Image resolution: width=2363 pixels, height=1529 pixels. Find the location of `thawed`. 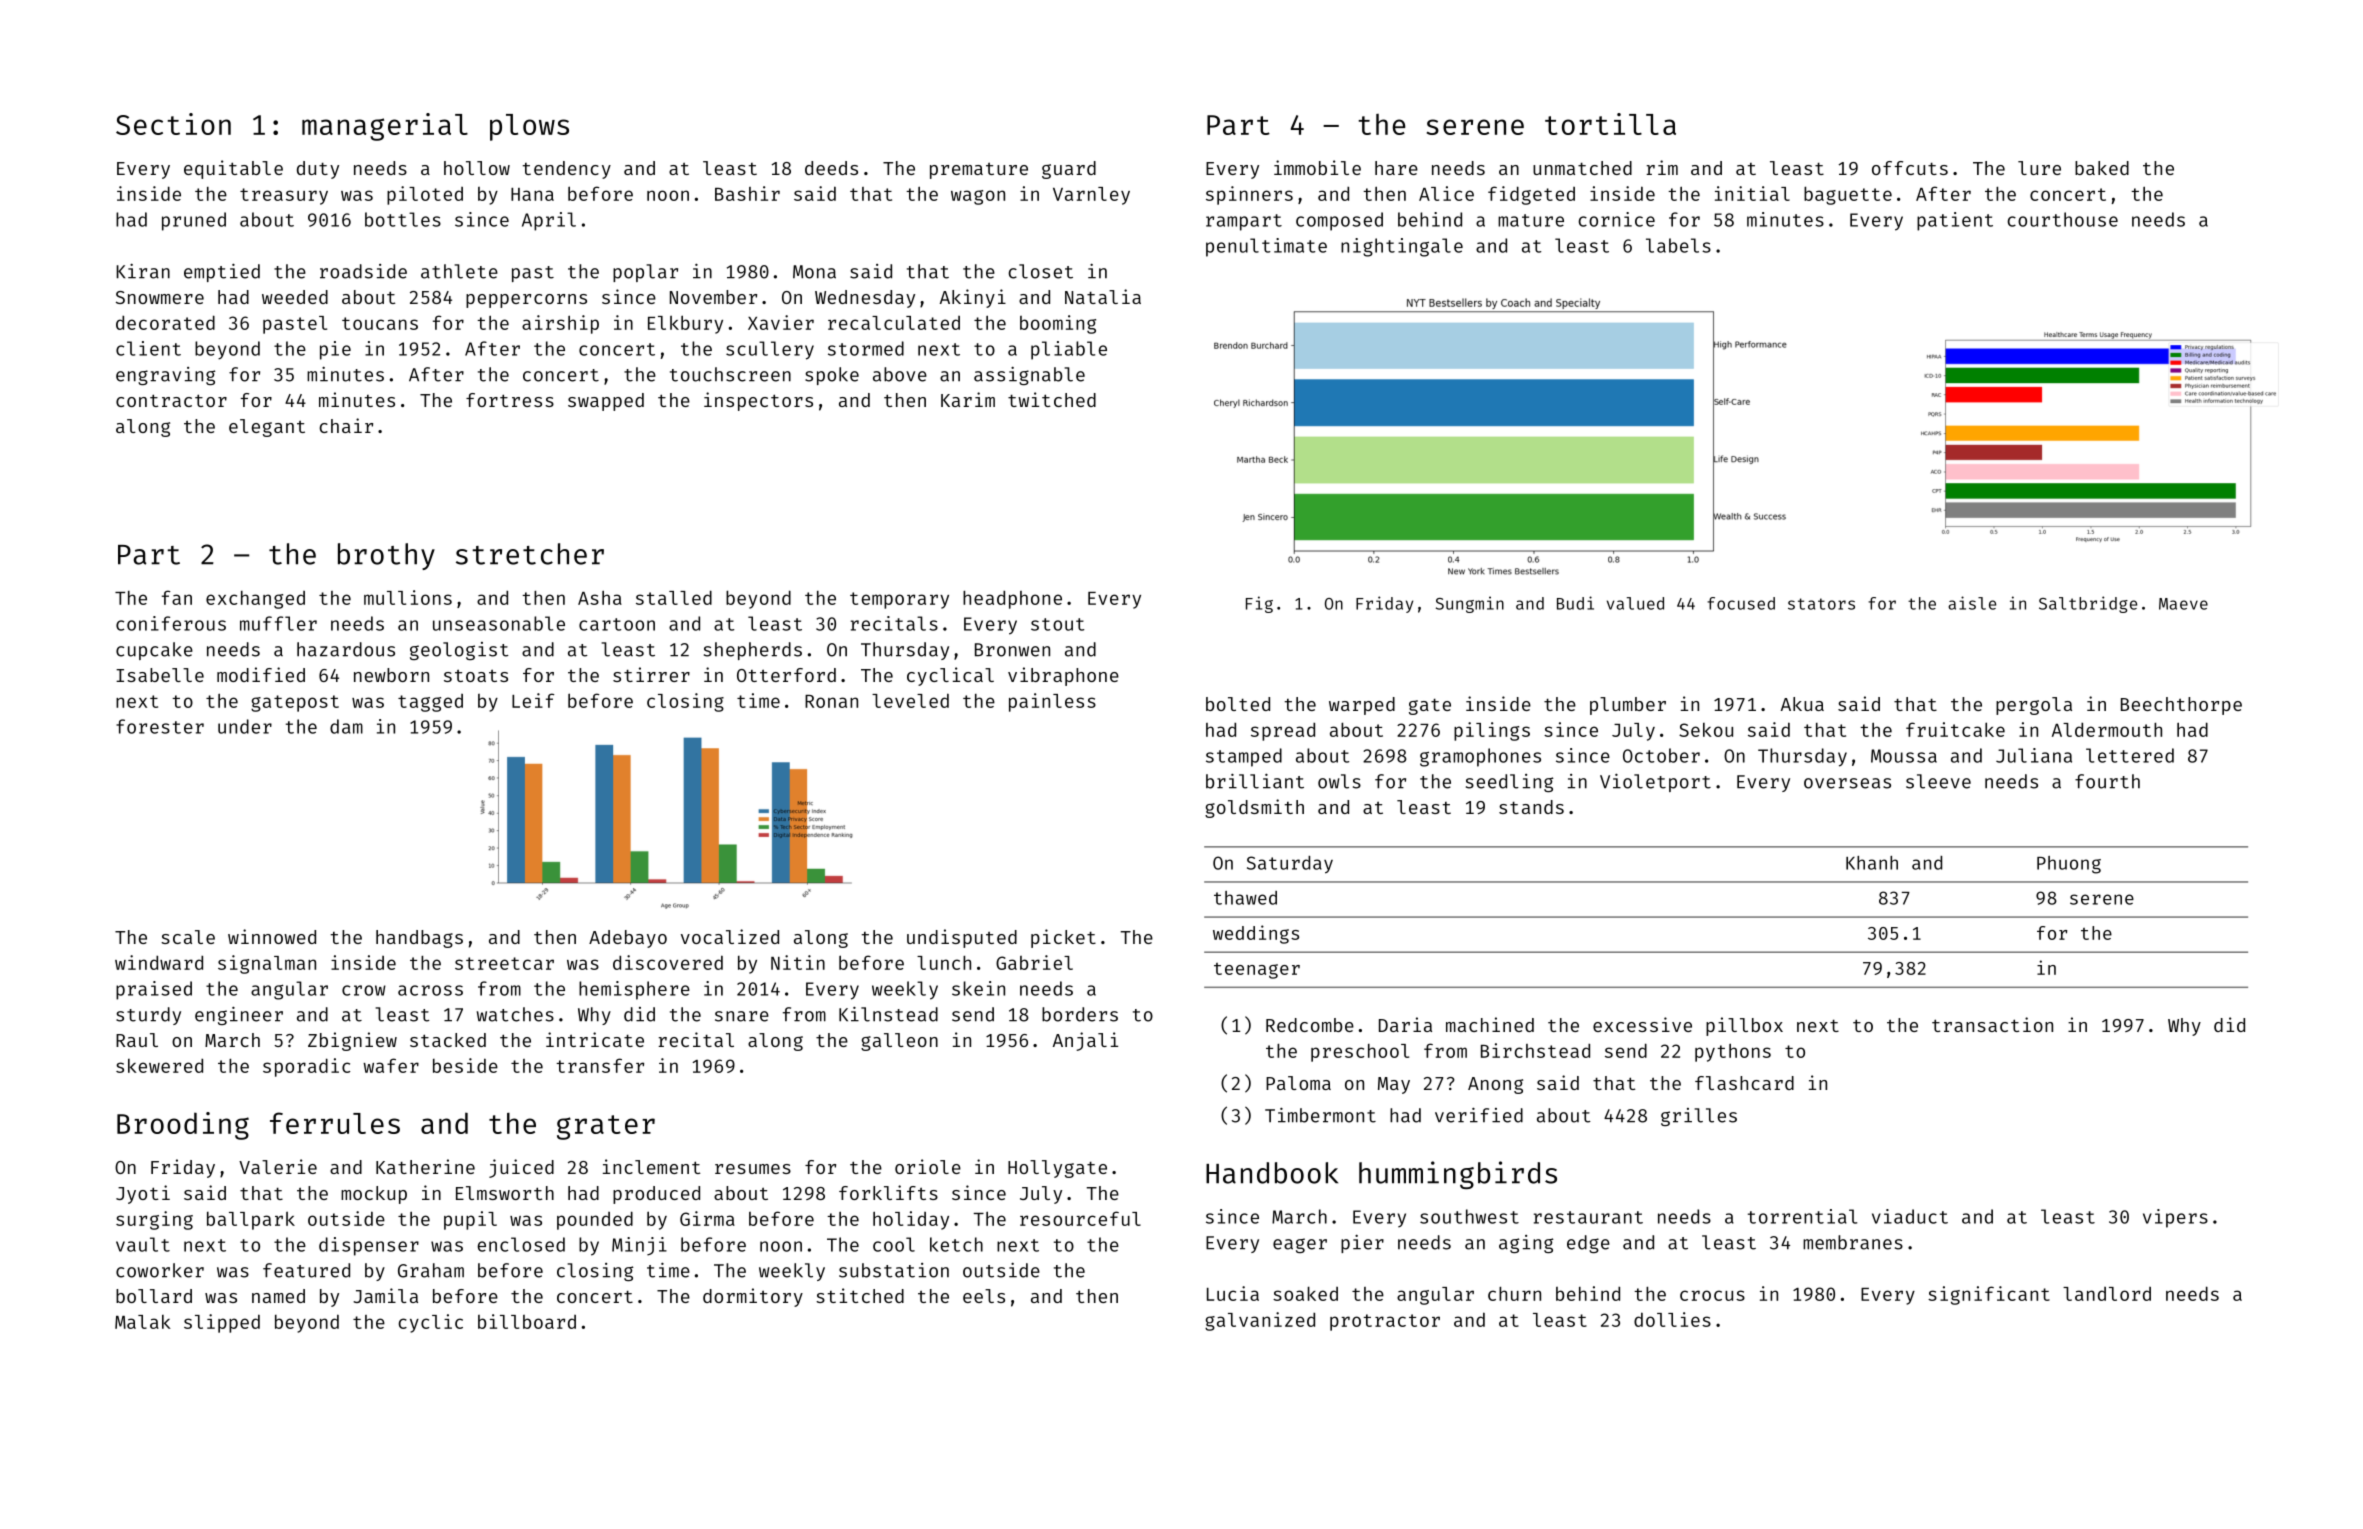

thawed is located at coordinates (1245, 898).
